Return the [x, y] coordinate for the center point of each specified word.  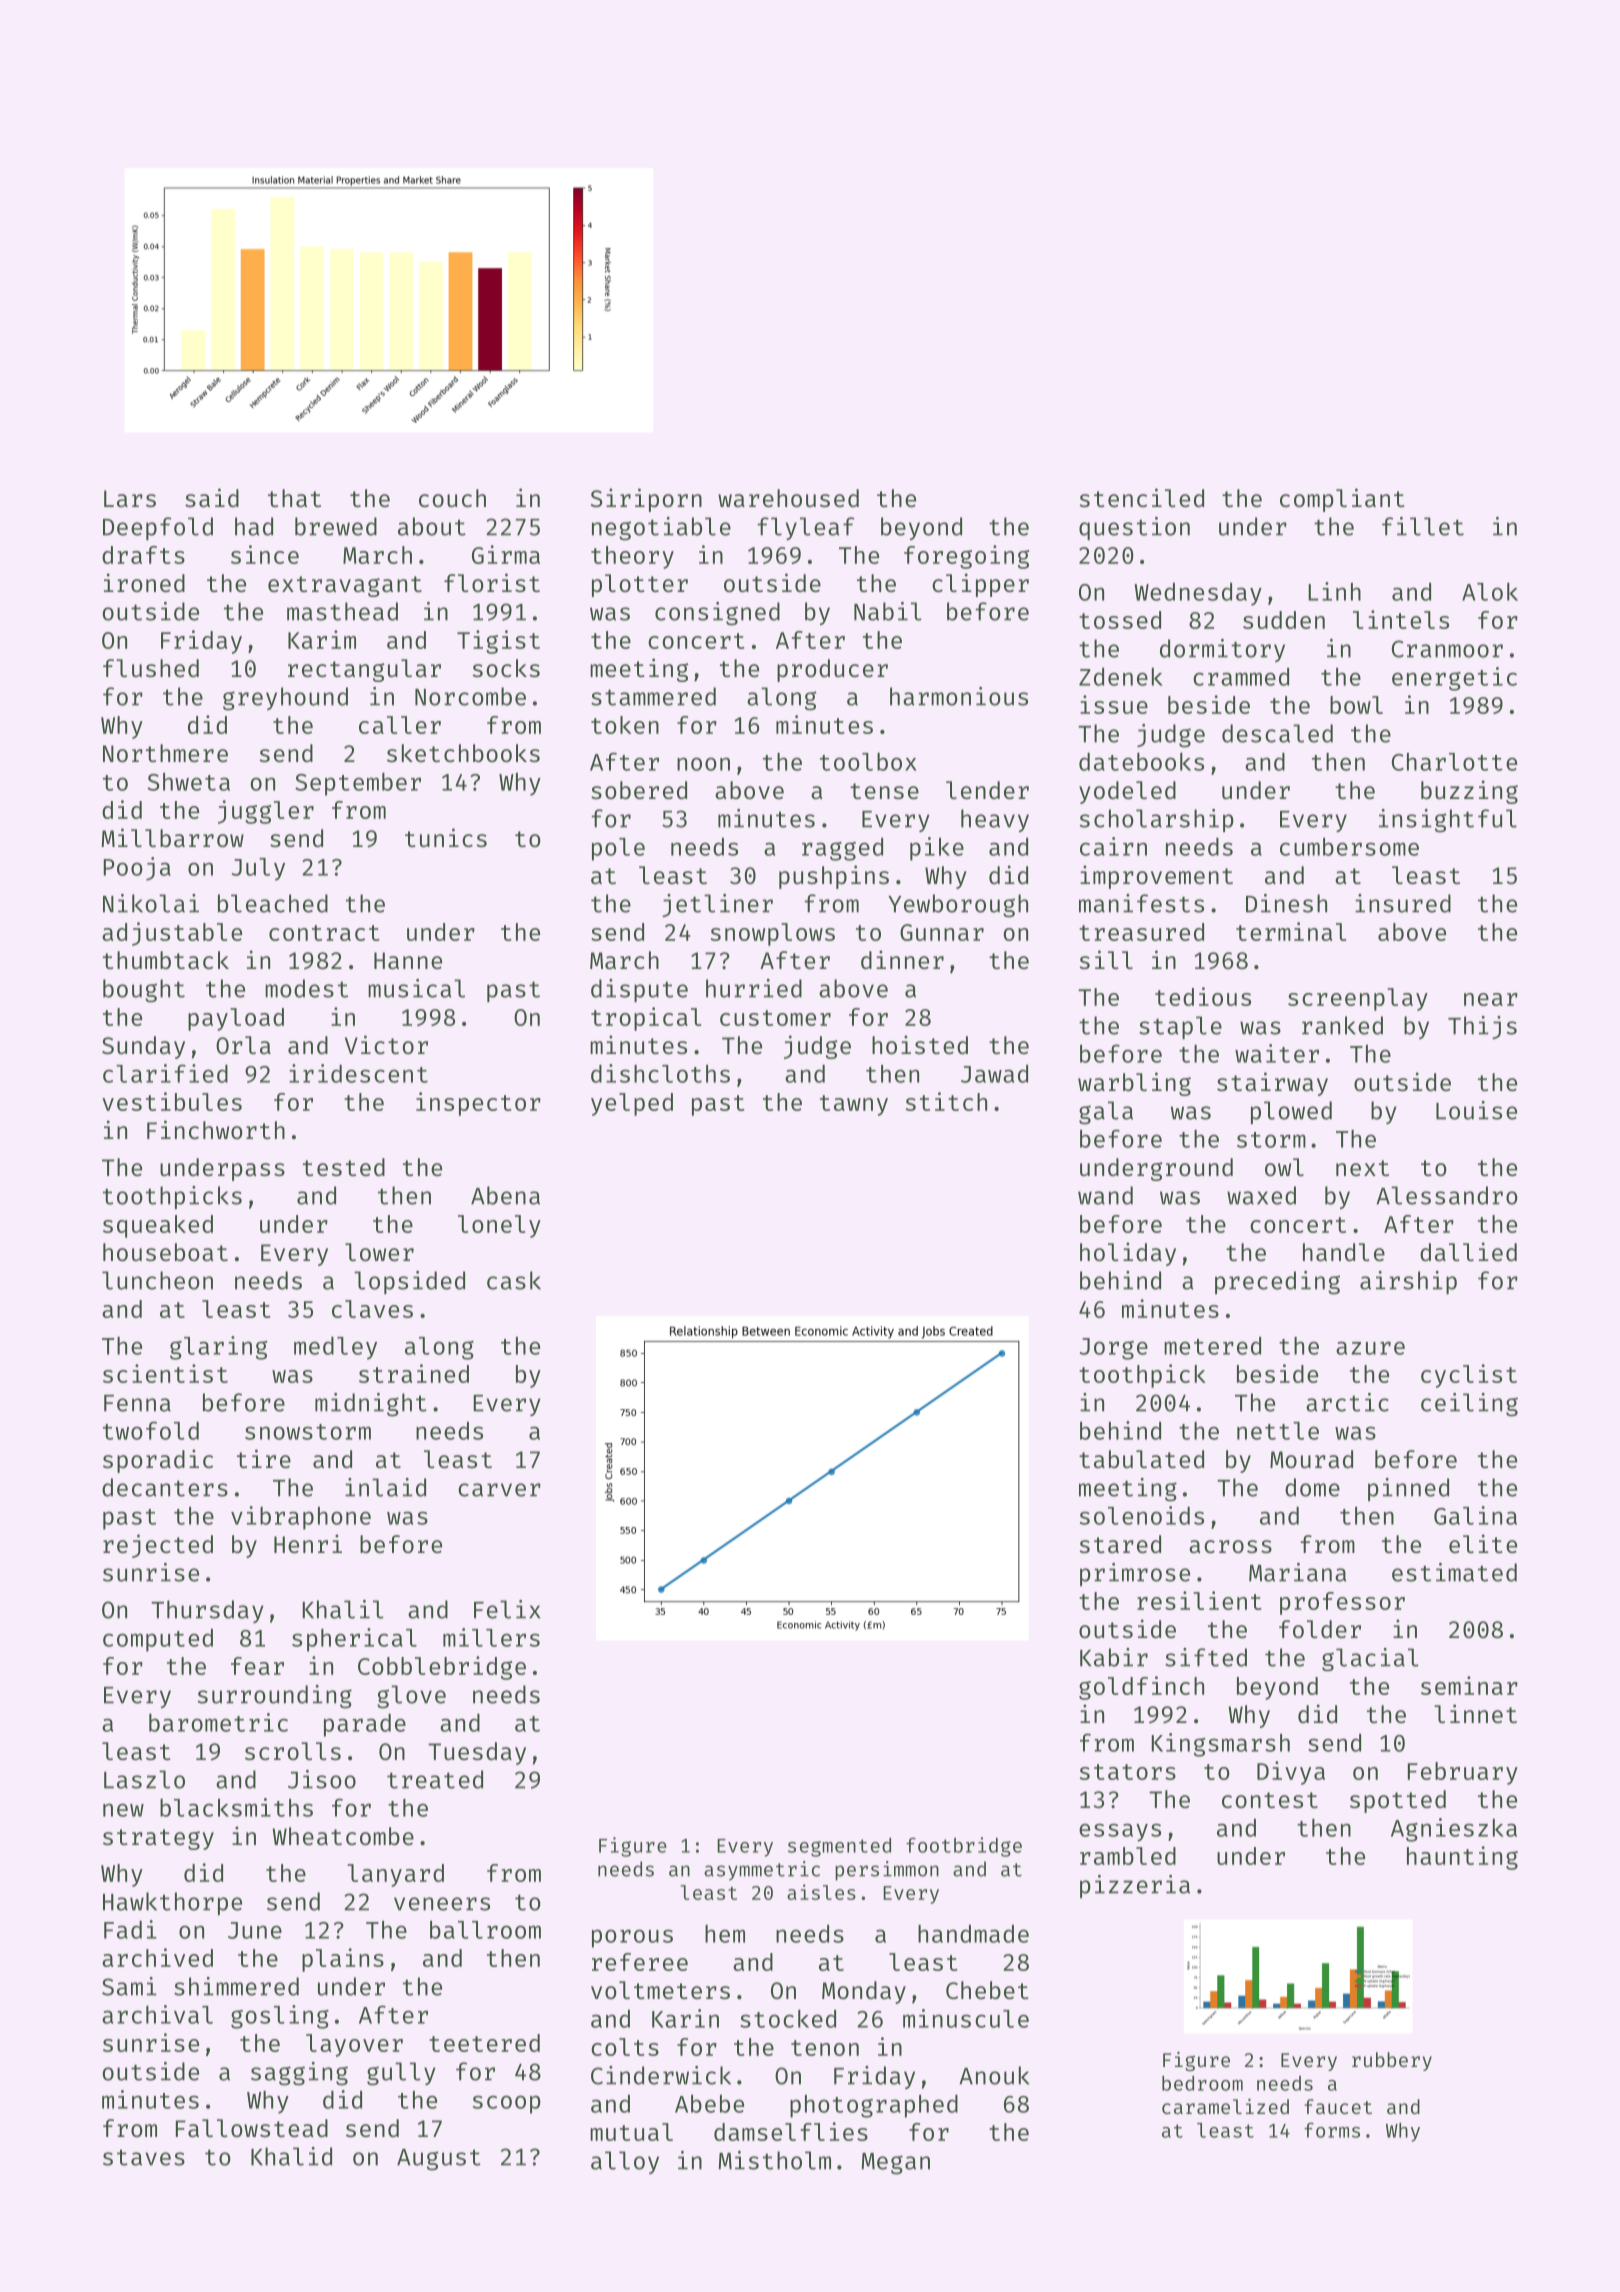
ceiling [1469, 1405]
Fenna [137, 1403]
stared [1120, 1544]
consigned [717, 614]
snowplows [773, 934]
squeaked [158, 1226]
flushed [151, 668]
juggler [266, 812]
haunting [1462, 1858]
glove [411, 1697]
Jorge [1114, 1349]
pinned [1408, 1489]
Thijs [1482, 1027]
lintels [1401, 619]
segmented [839, 1847]
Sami [129, 1986]
